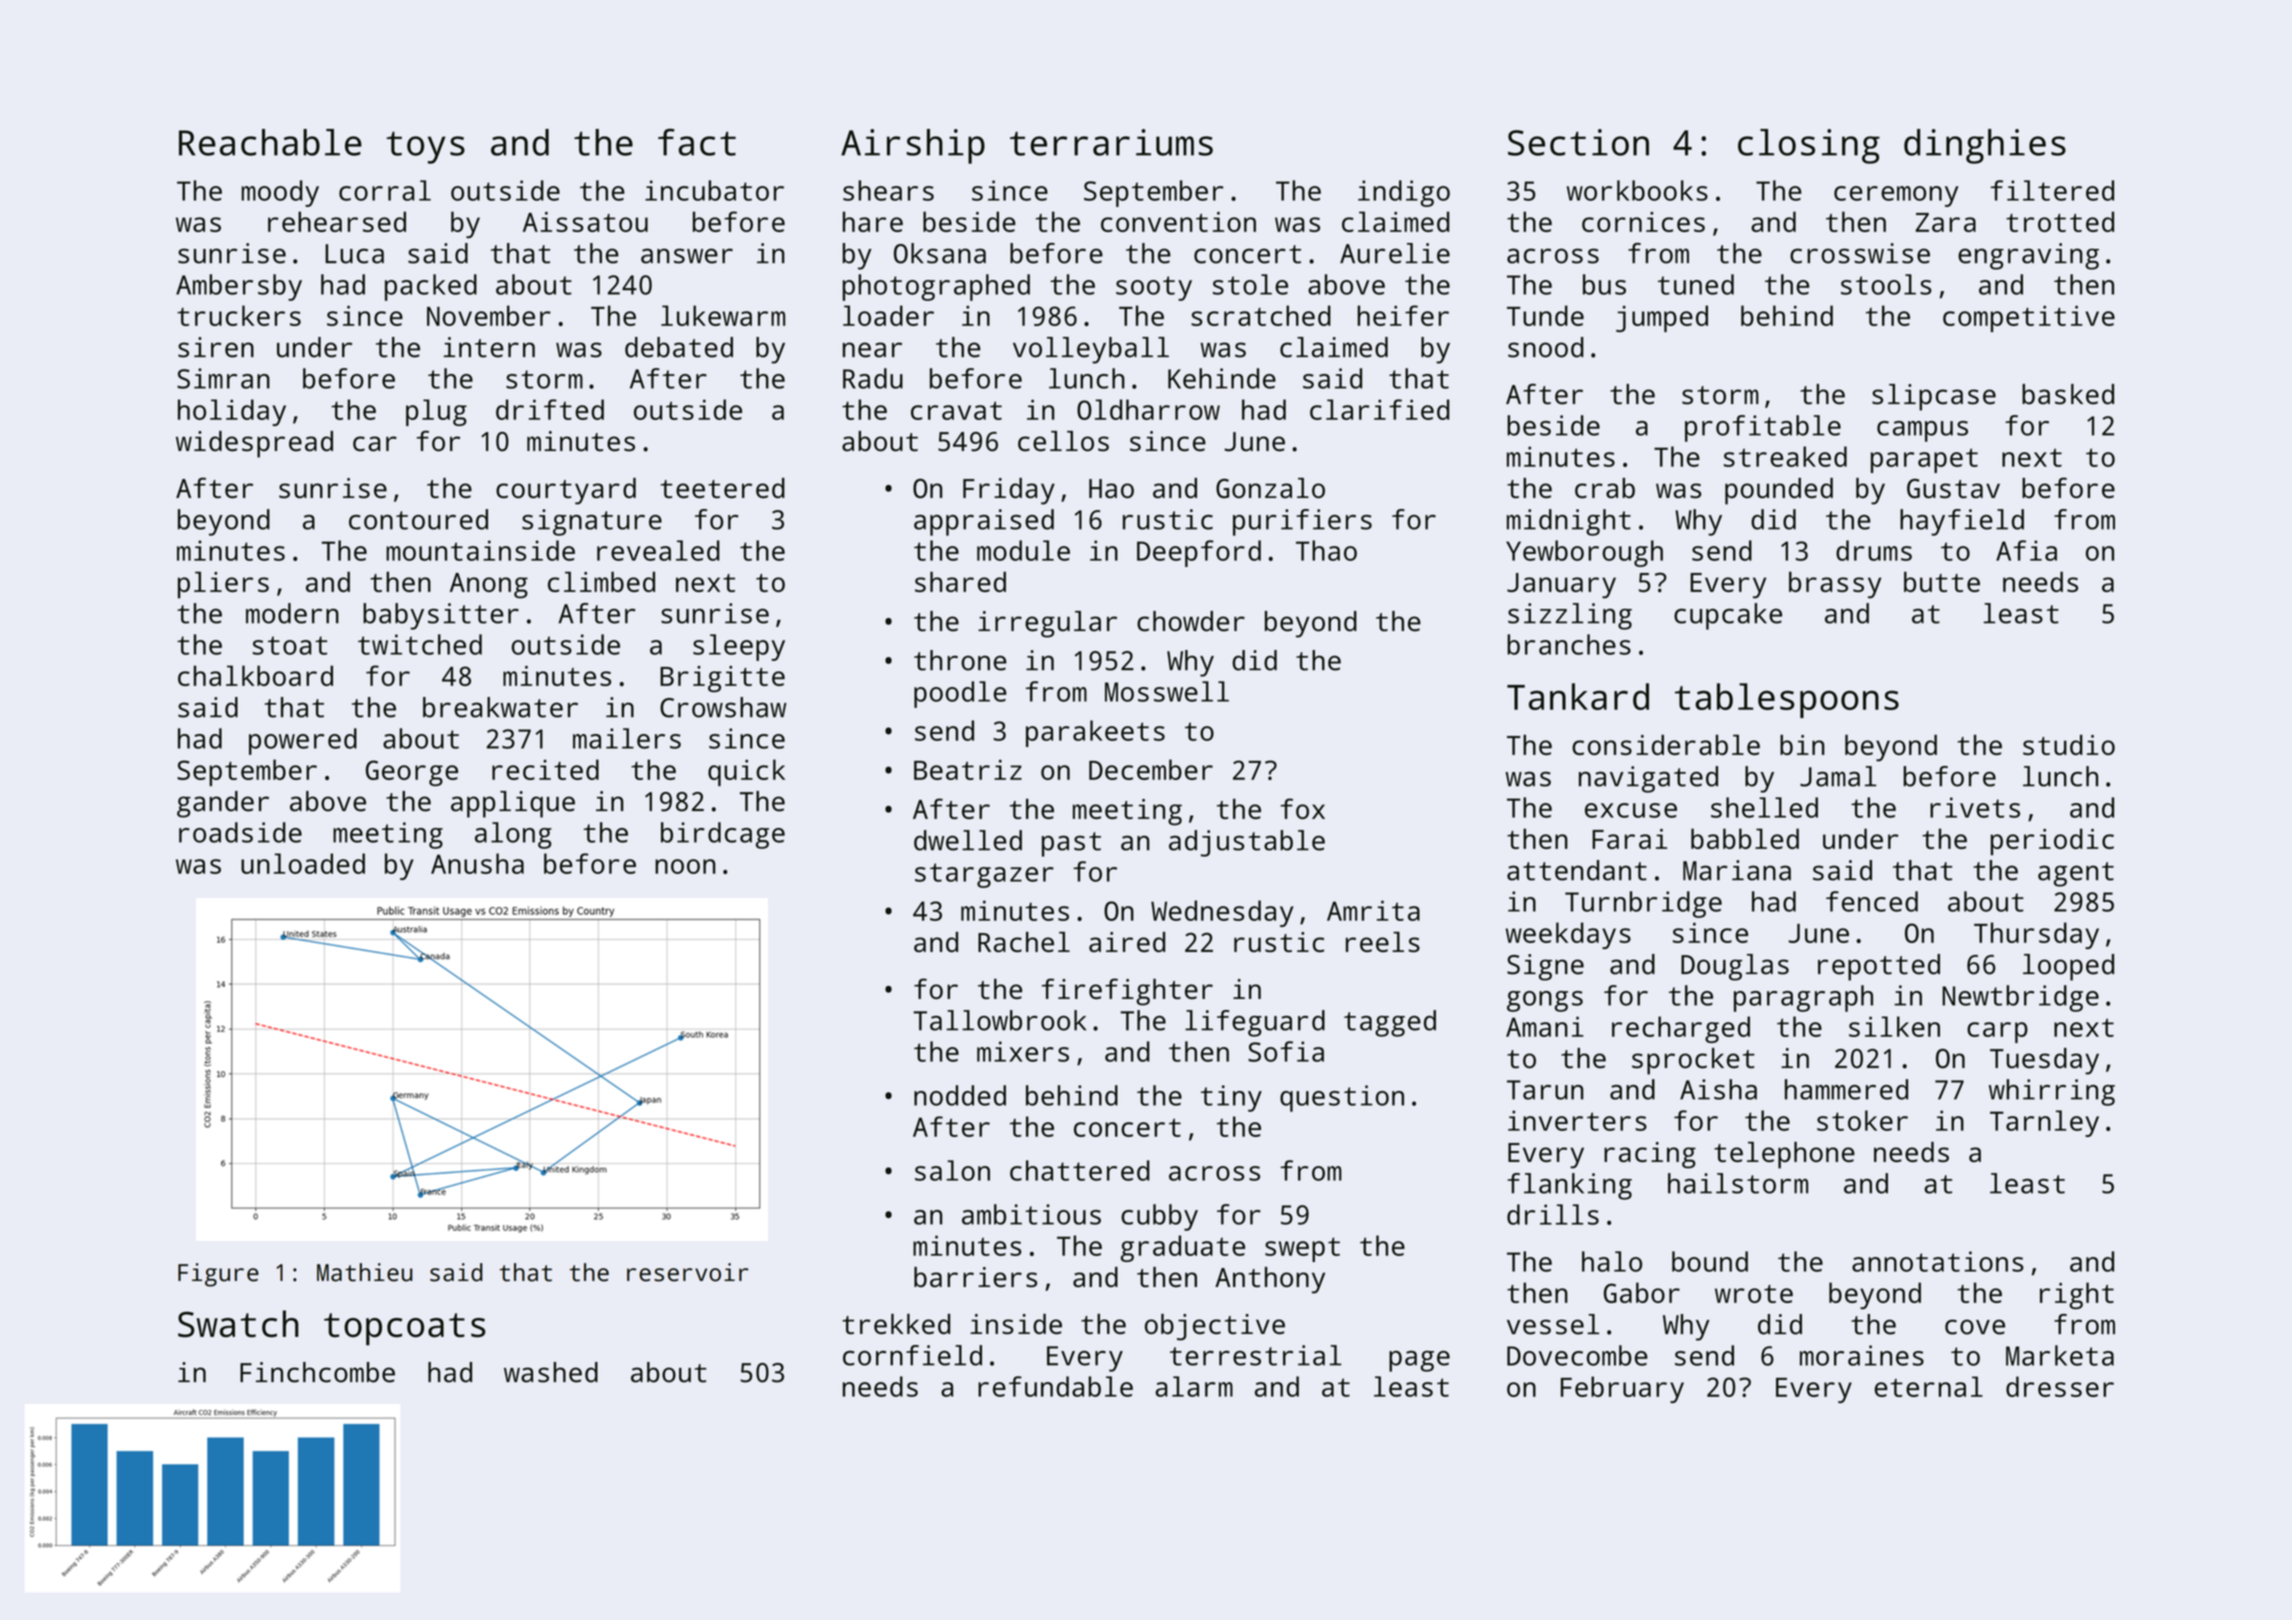 The width and height of the document is (2292, 1620). What do you see at coordinates (688, 1272) in the document?
I see `reservoir` at bounding box center [688, 1272].
